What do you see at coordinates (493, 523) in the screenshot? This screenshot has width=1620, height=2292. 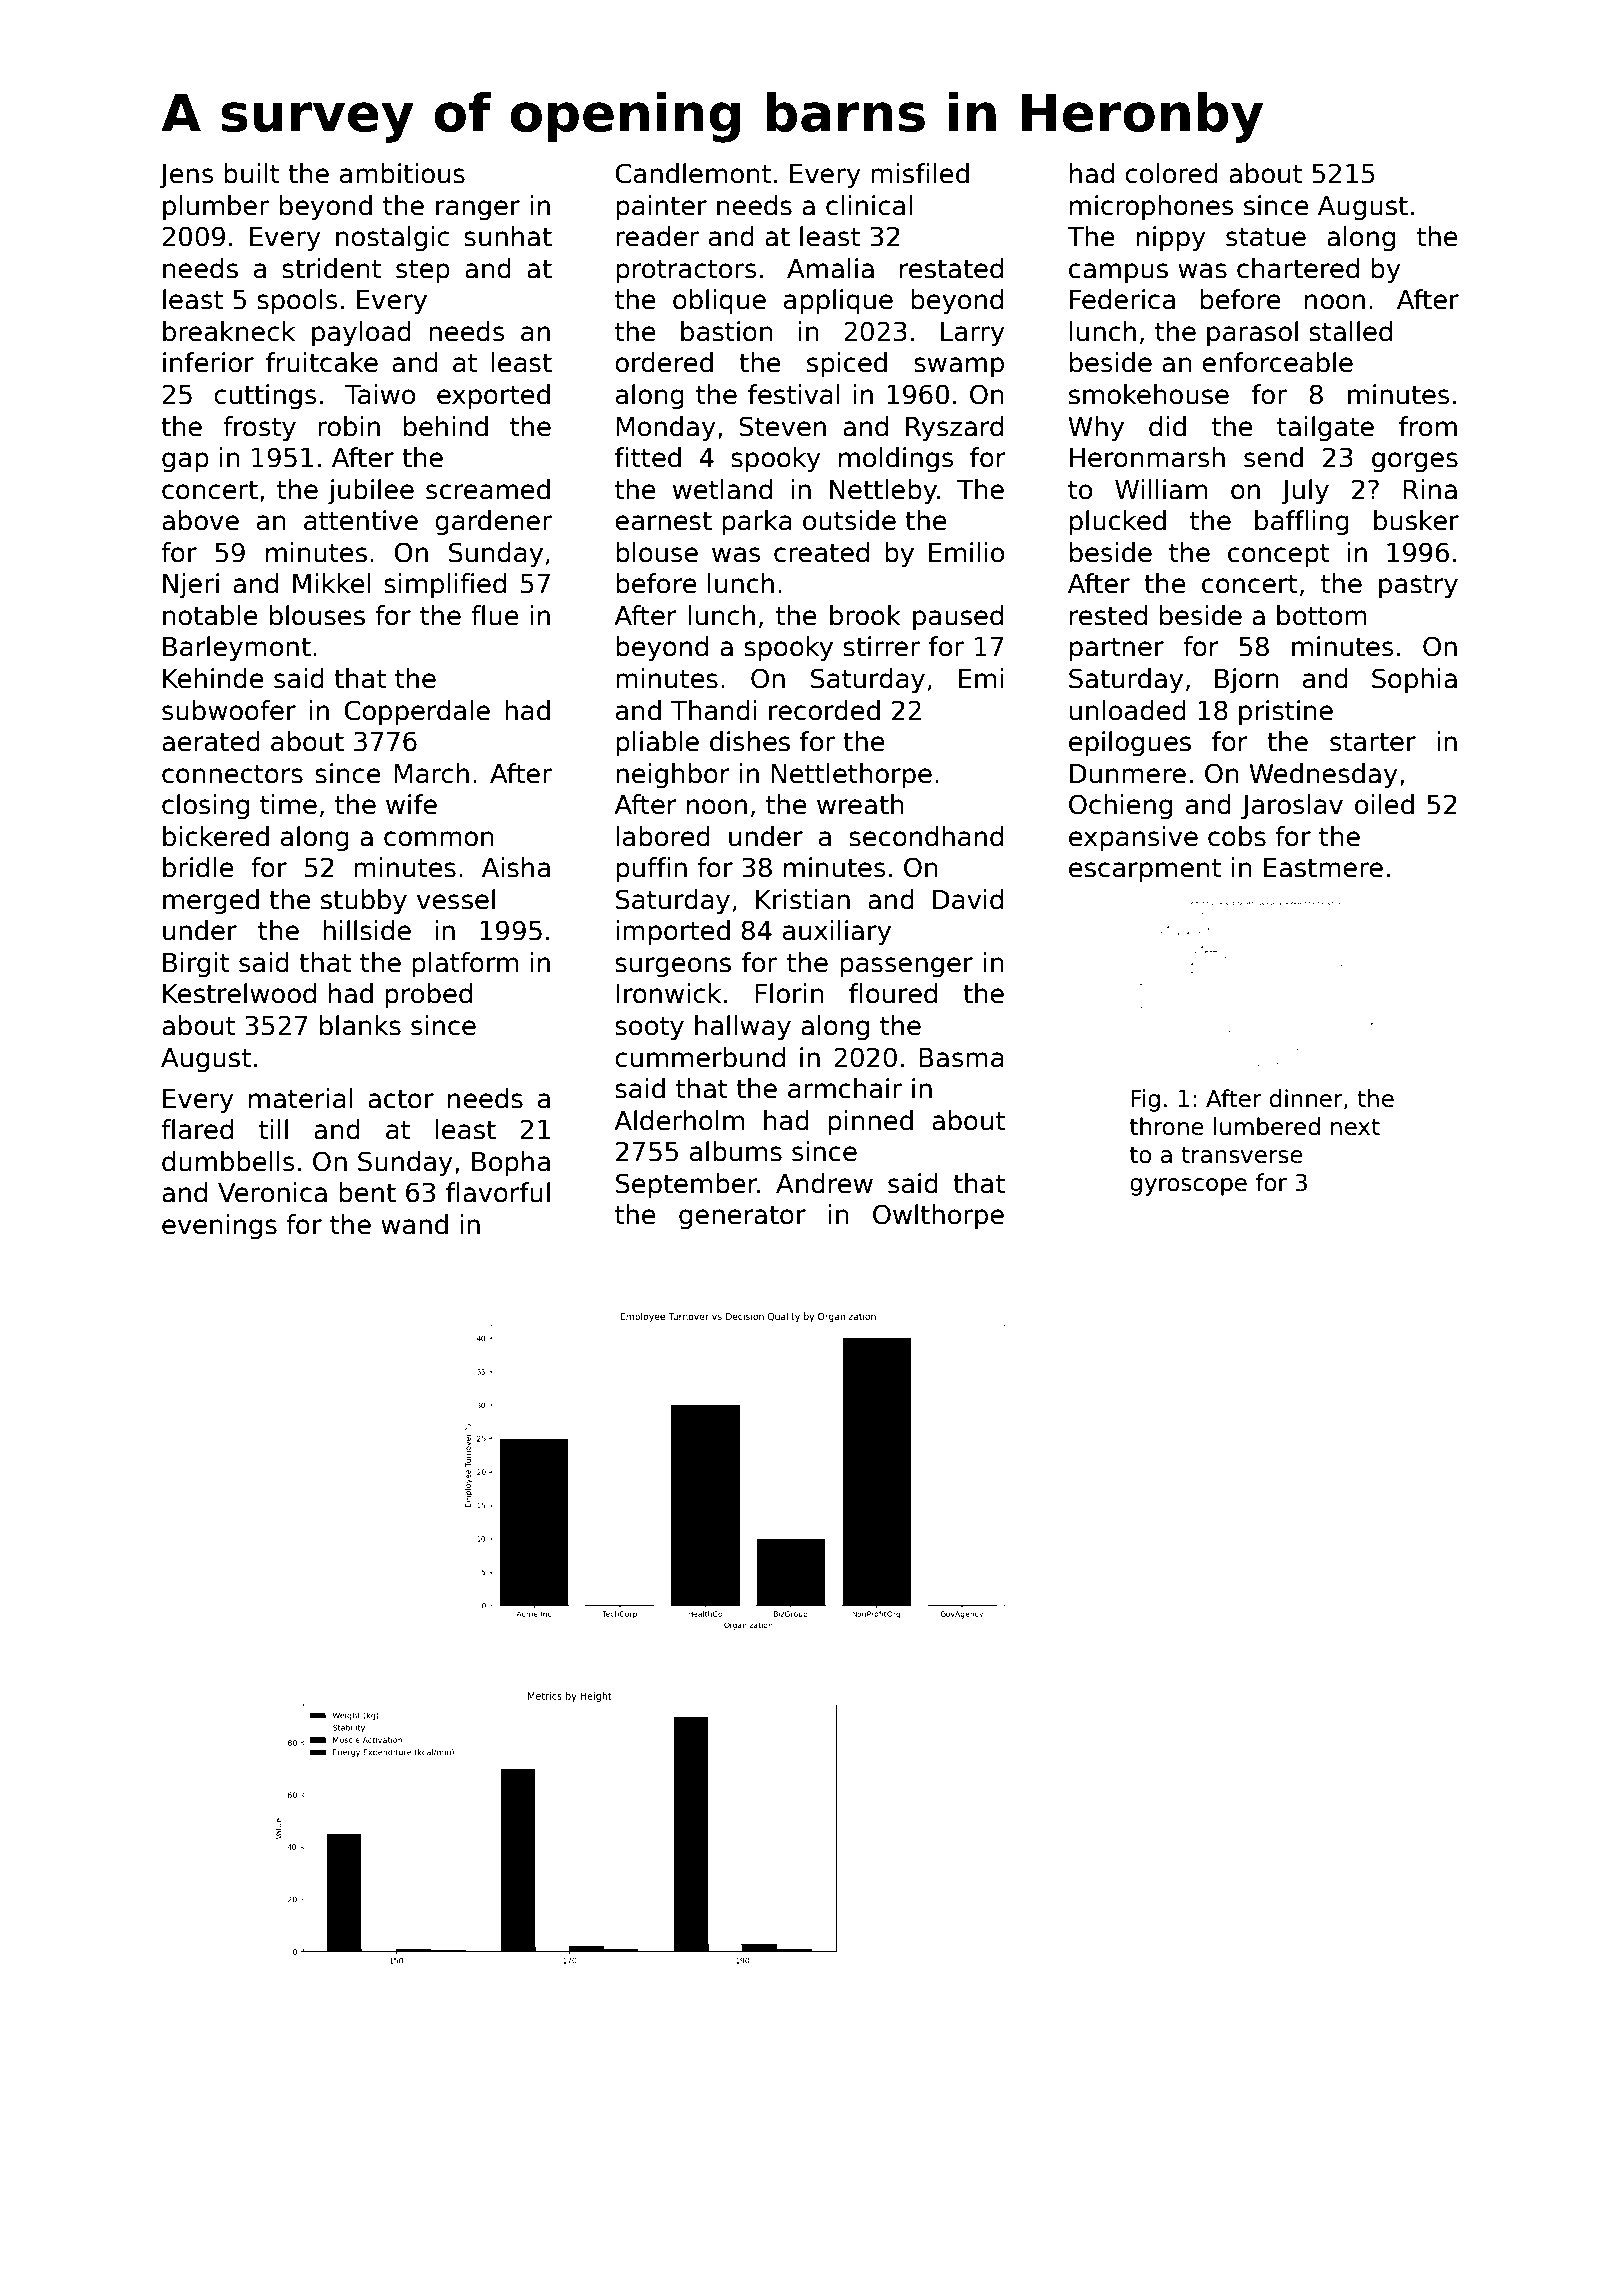 I see `gardener` at bounding box center [493, 523].
